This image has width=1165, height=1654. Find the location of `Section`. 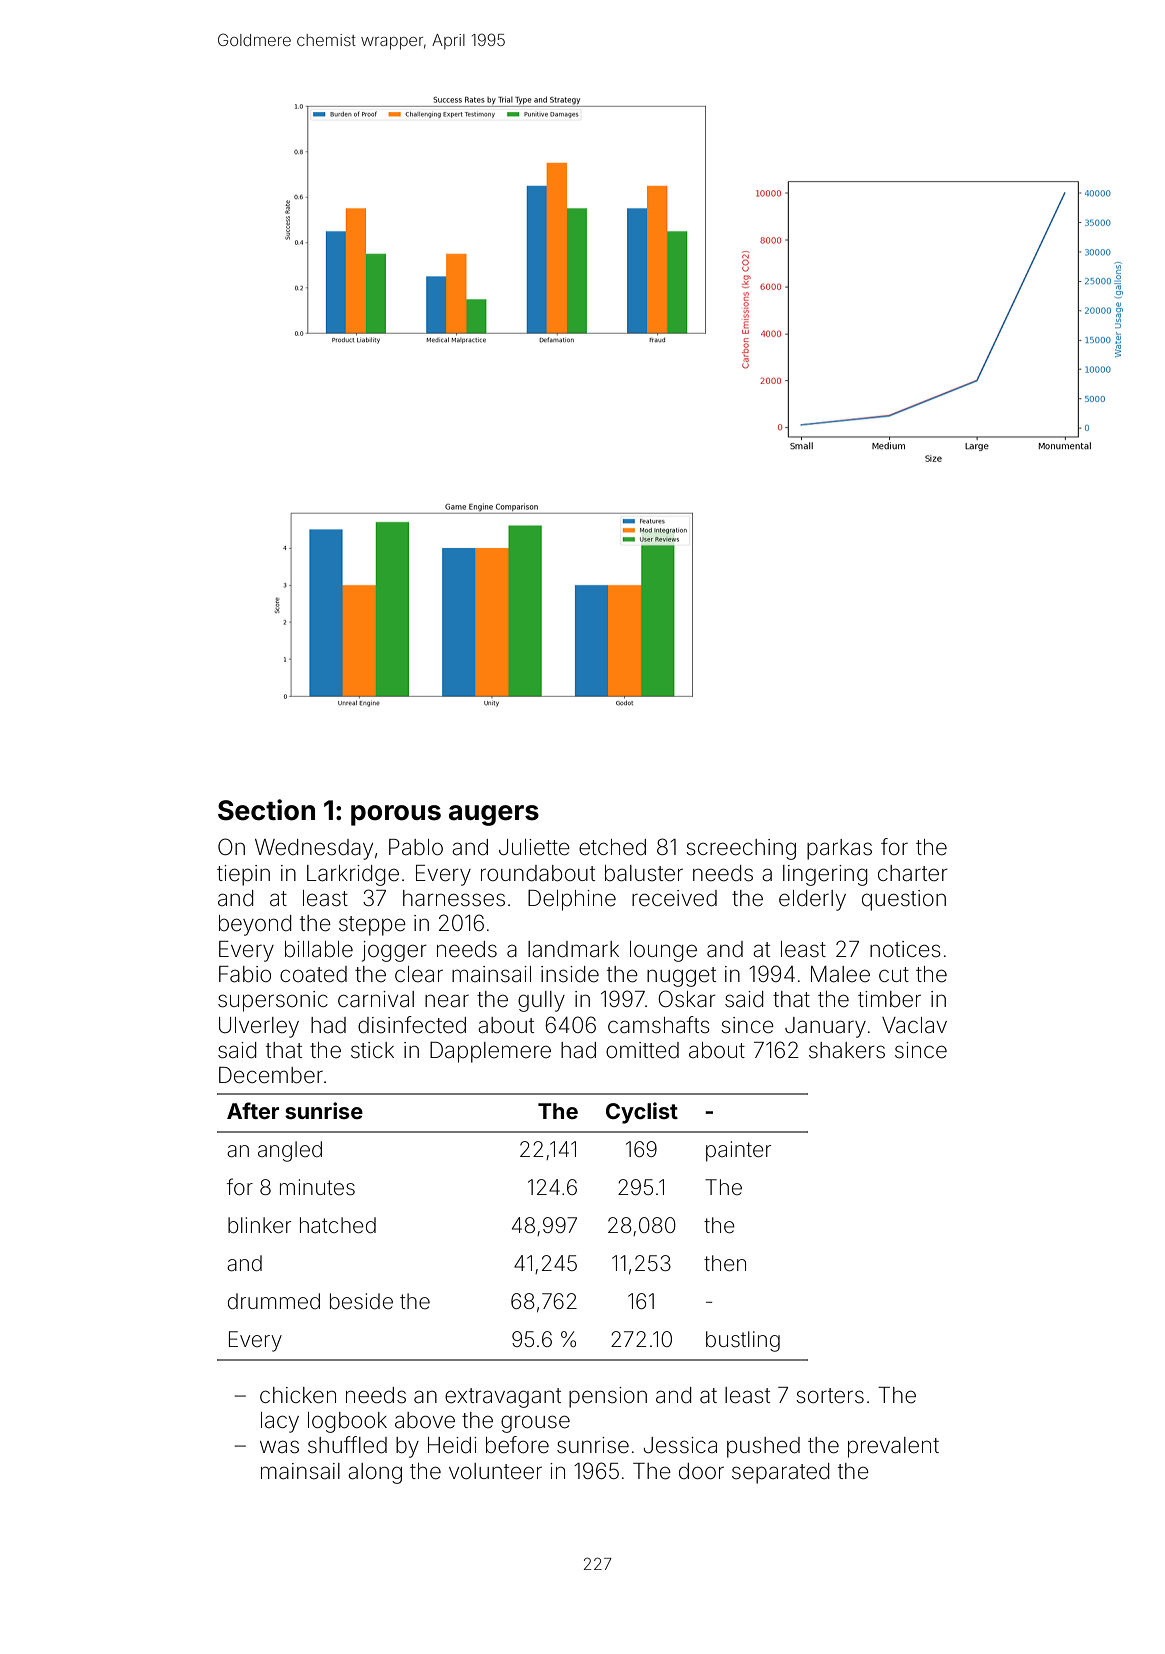

Section is located at coordinates (266, 810).
